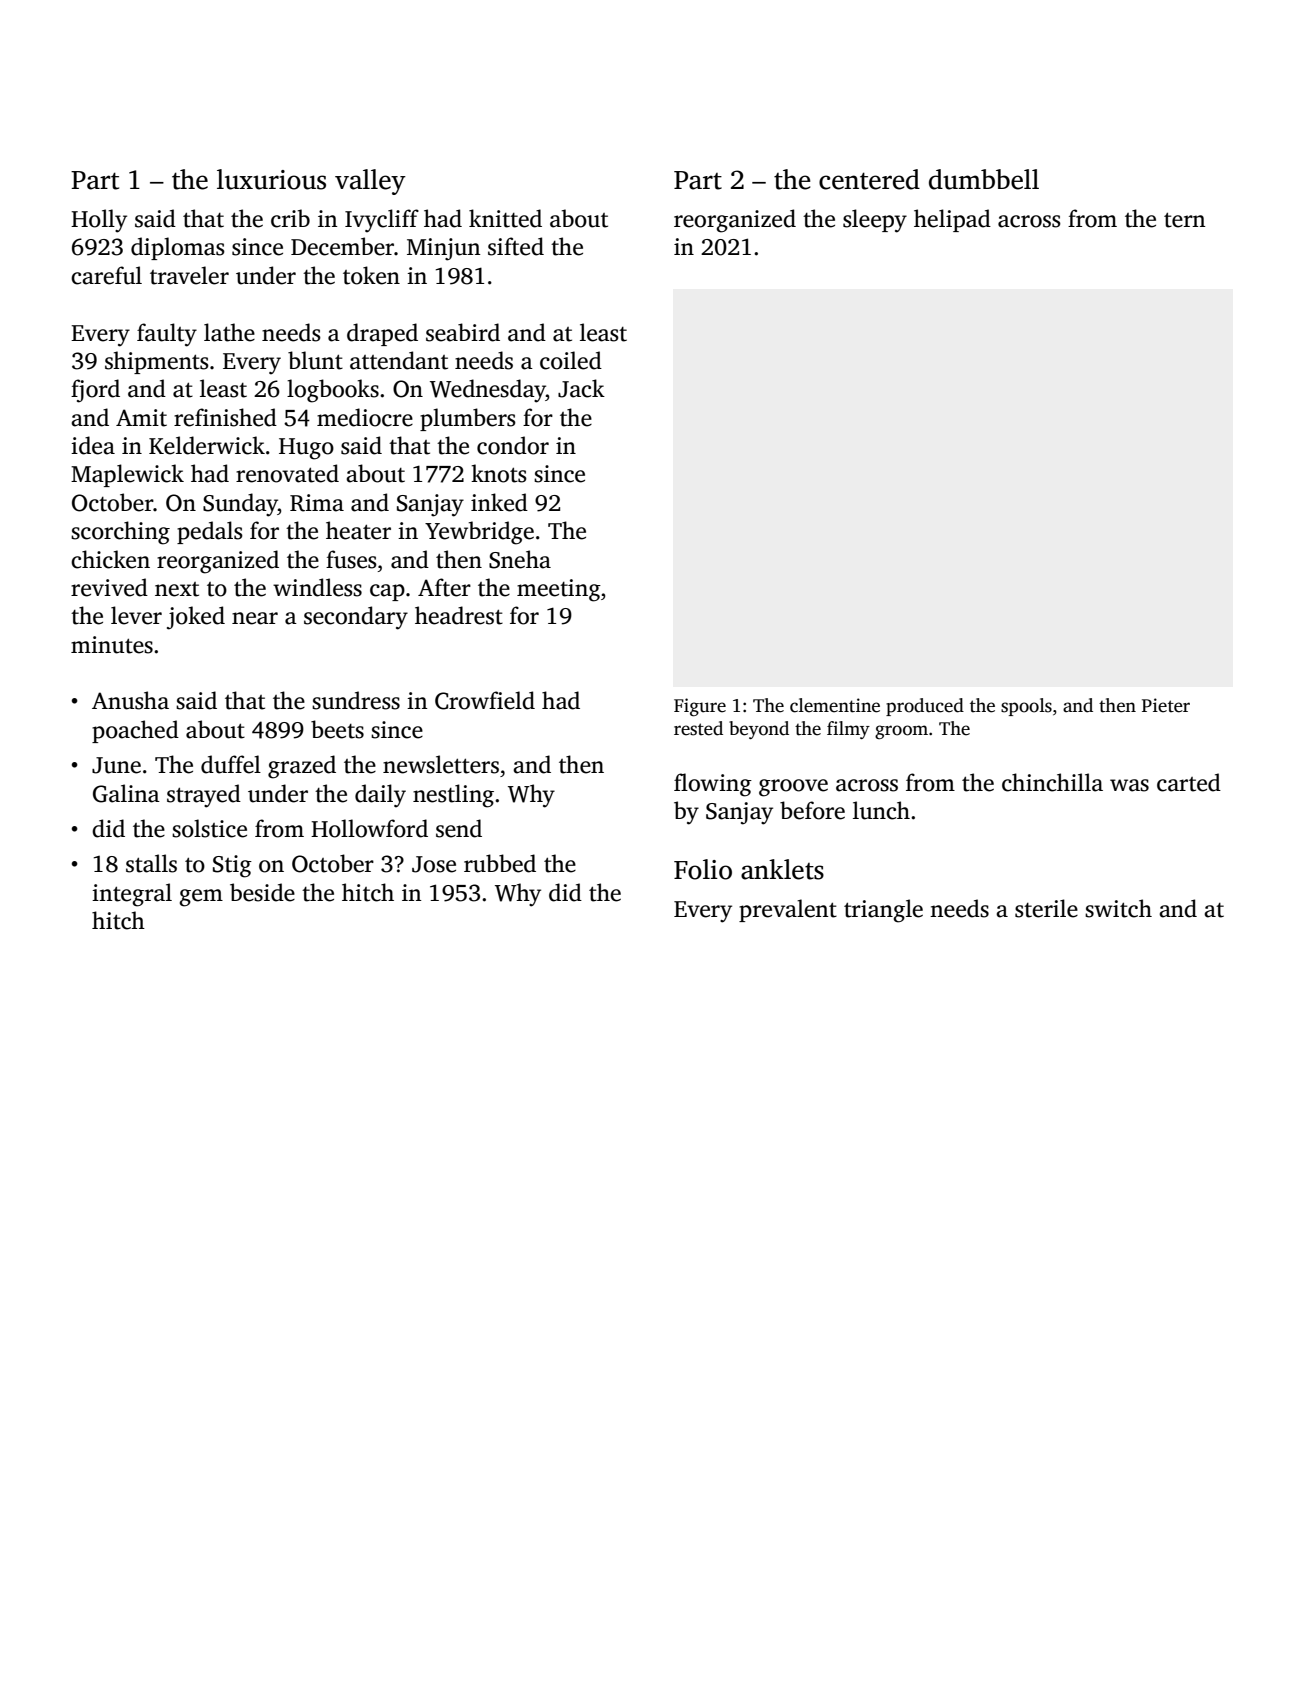 The image size is (1304, 1688). What do you see at coordinates (210, 532) in the document?
I see `pedals` at bounding box center [210, 532].
